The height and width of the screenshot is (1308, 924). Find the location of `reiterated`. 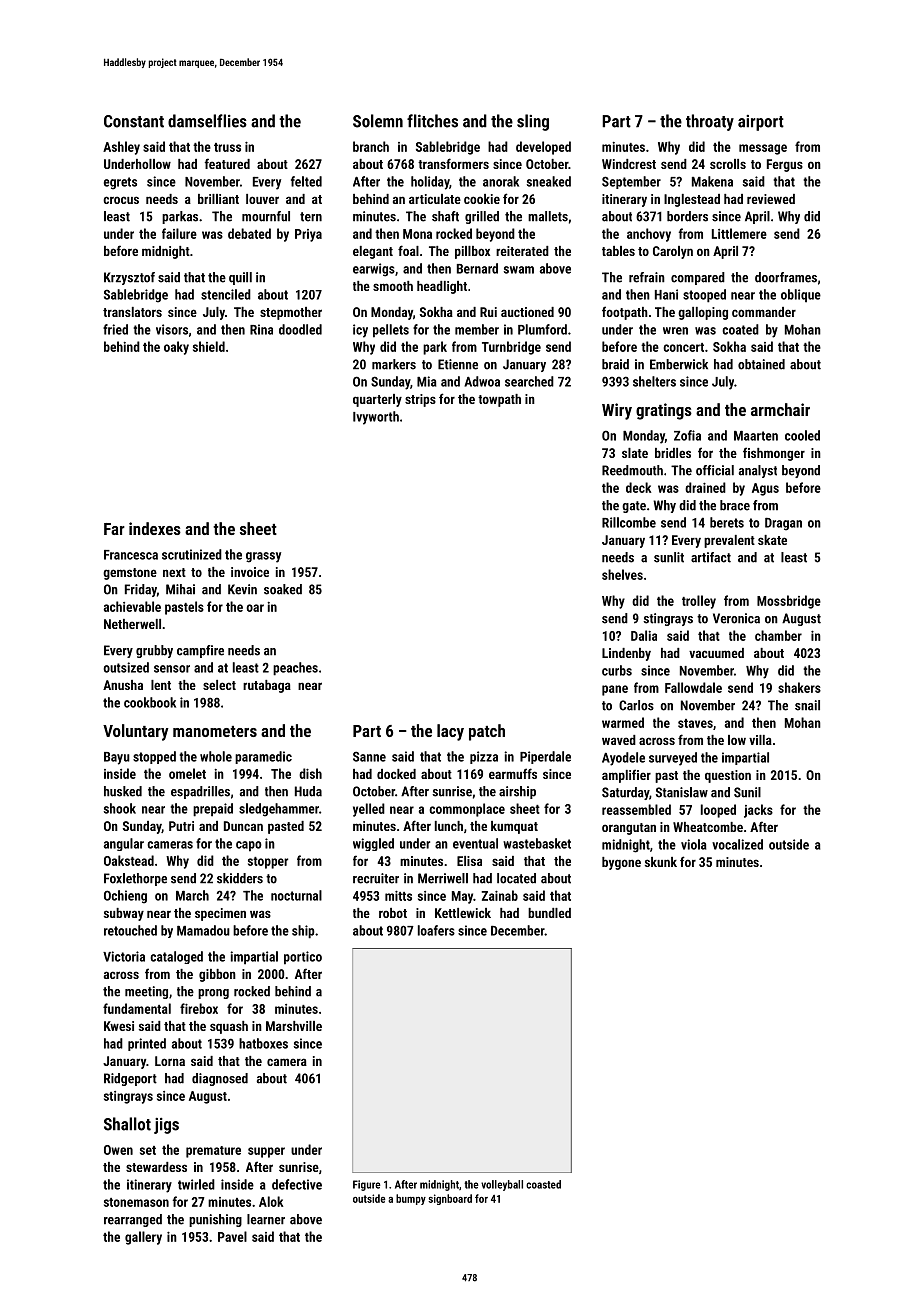

reiterated is located at coordinates (522, 251).
